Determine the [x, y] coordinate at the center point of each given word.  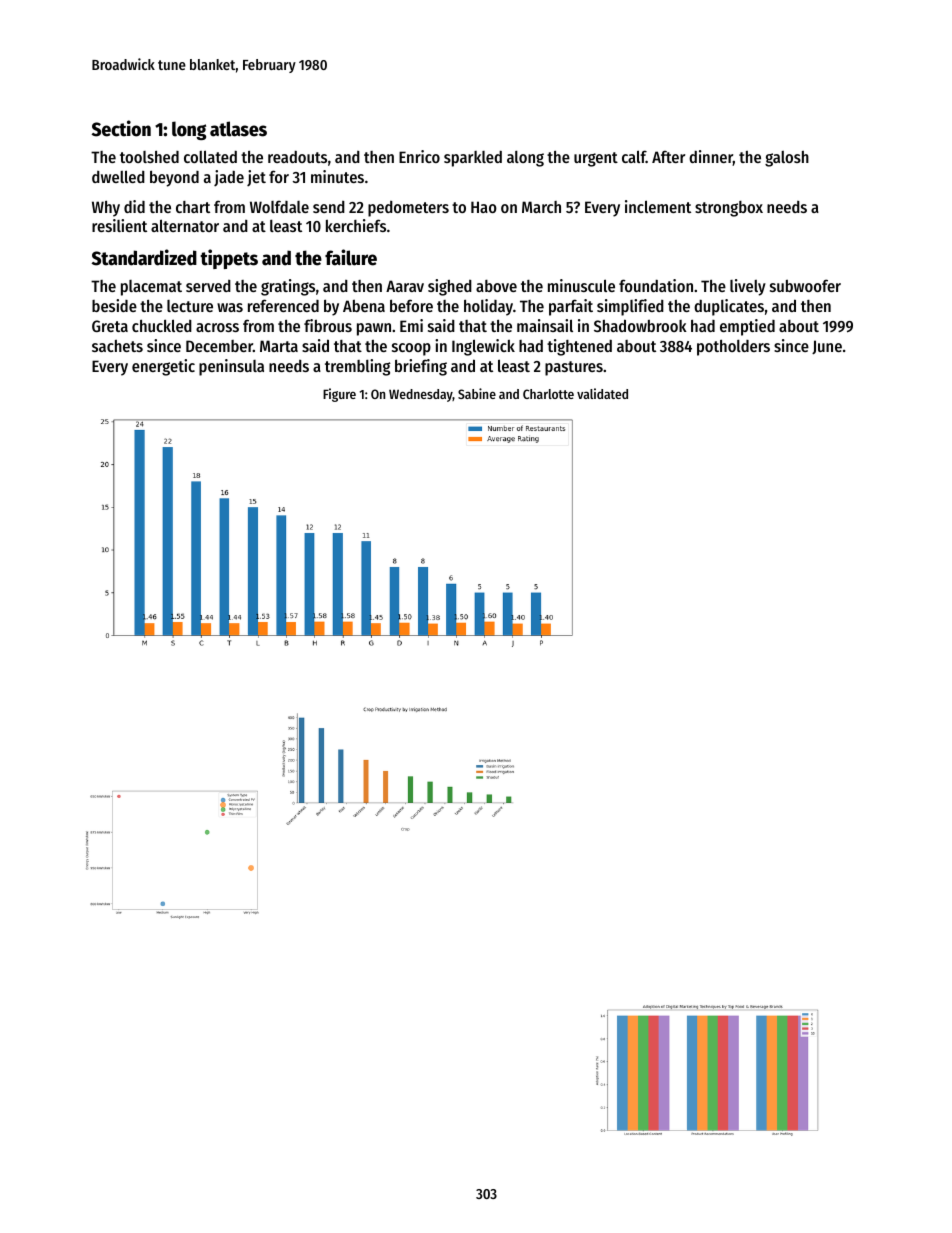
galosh [787, 159]
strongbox [729, 209]
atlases [238, 129]
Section [121, 128]
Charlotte [548, 394]
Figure [339, 395]
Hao [484, 207]
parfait [571, 307]
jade [229, 178]
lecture [190, 306]
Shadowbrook [640, 325]
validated [602, 393]
